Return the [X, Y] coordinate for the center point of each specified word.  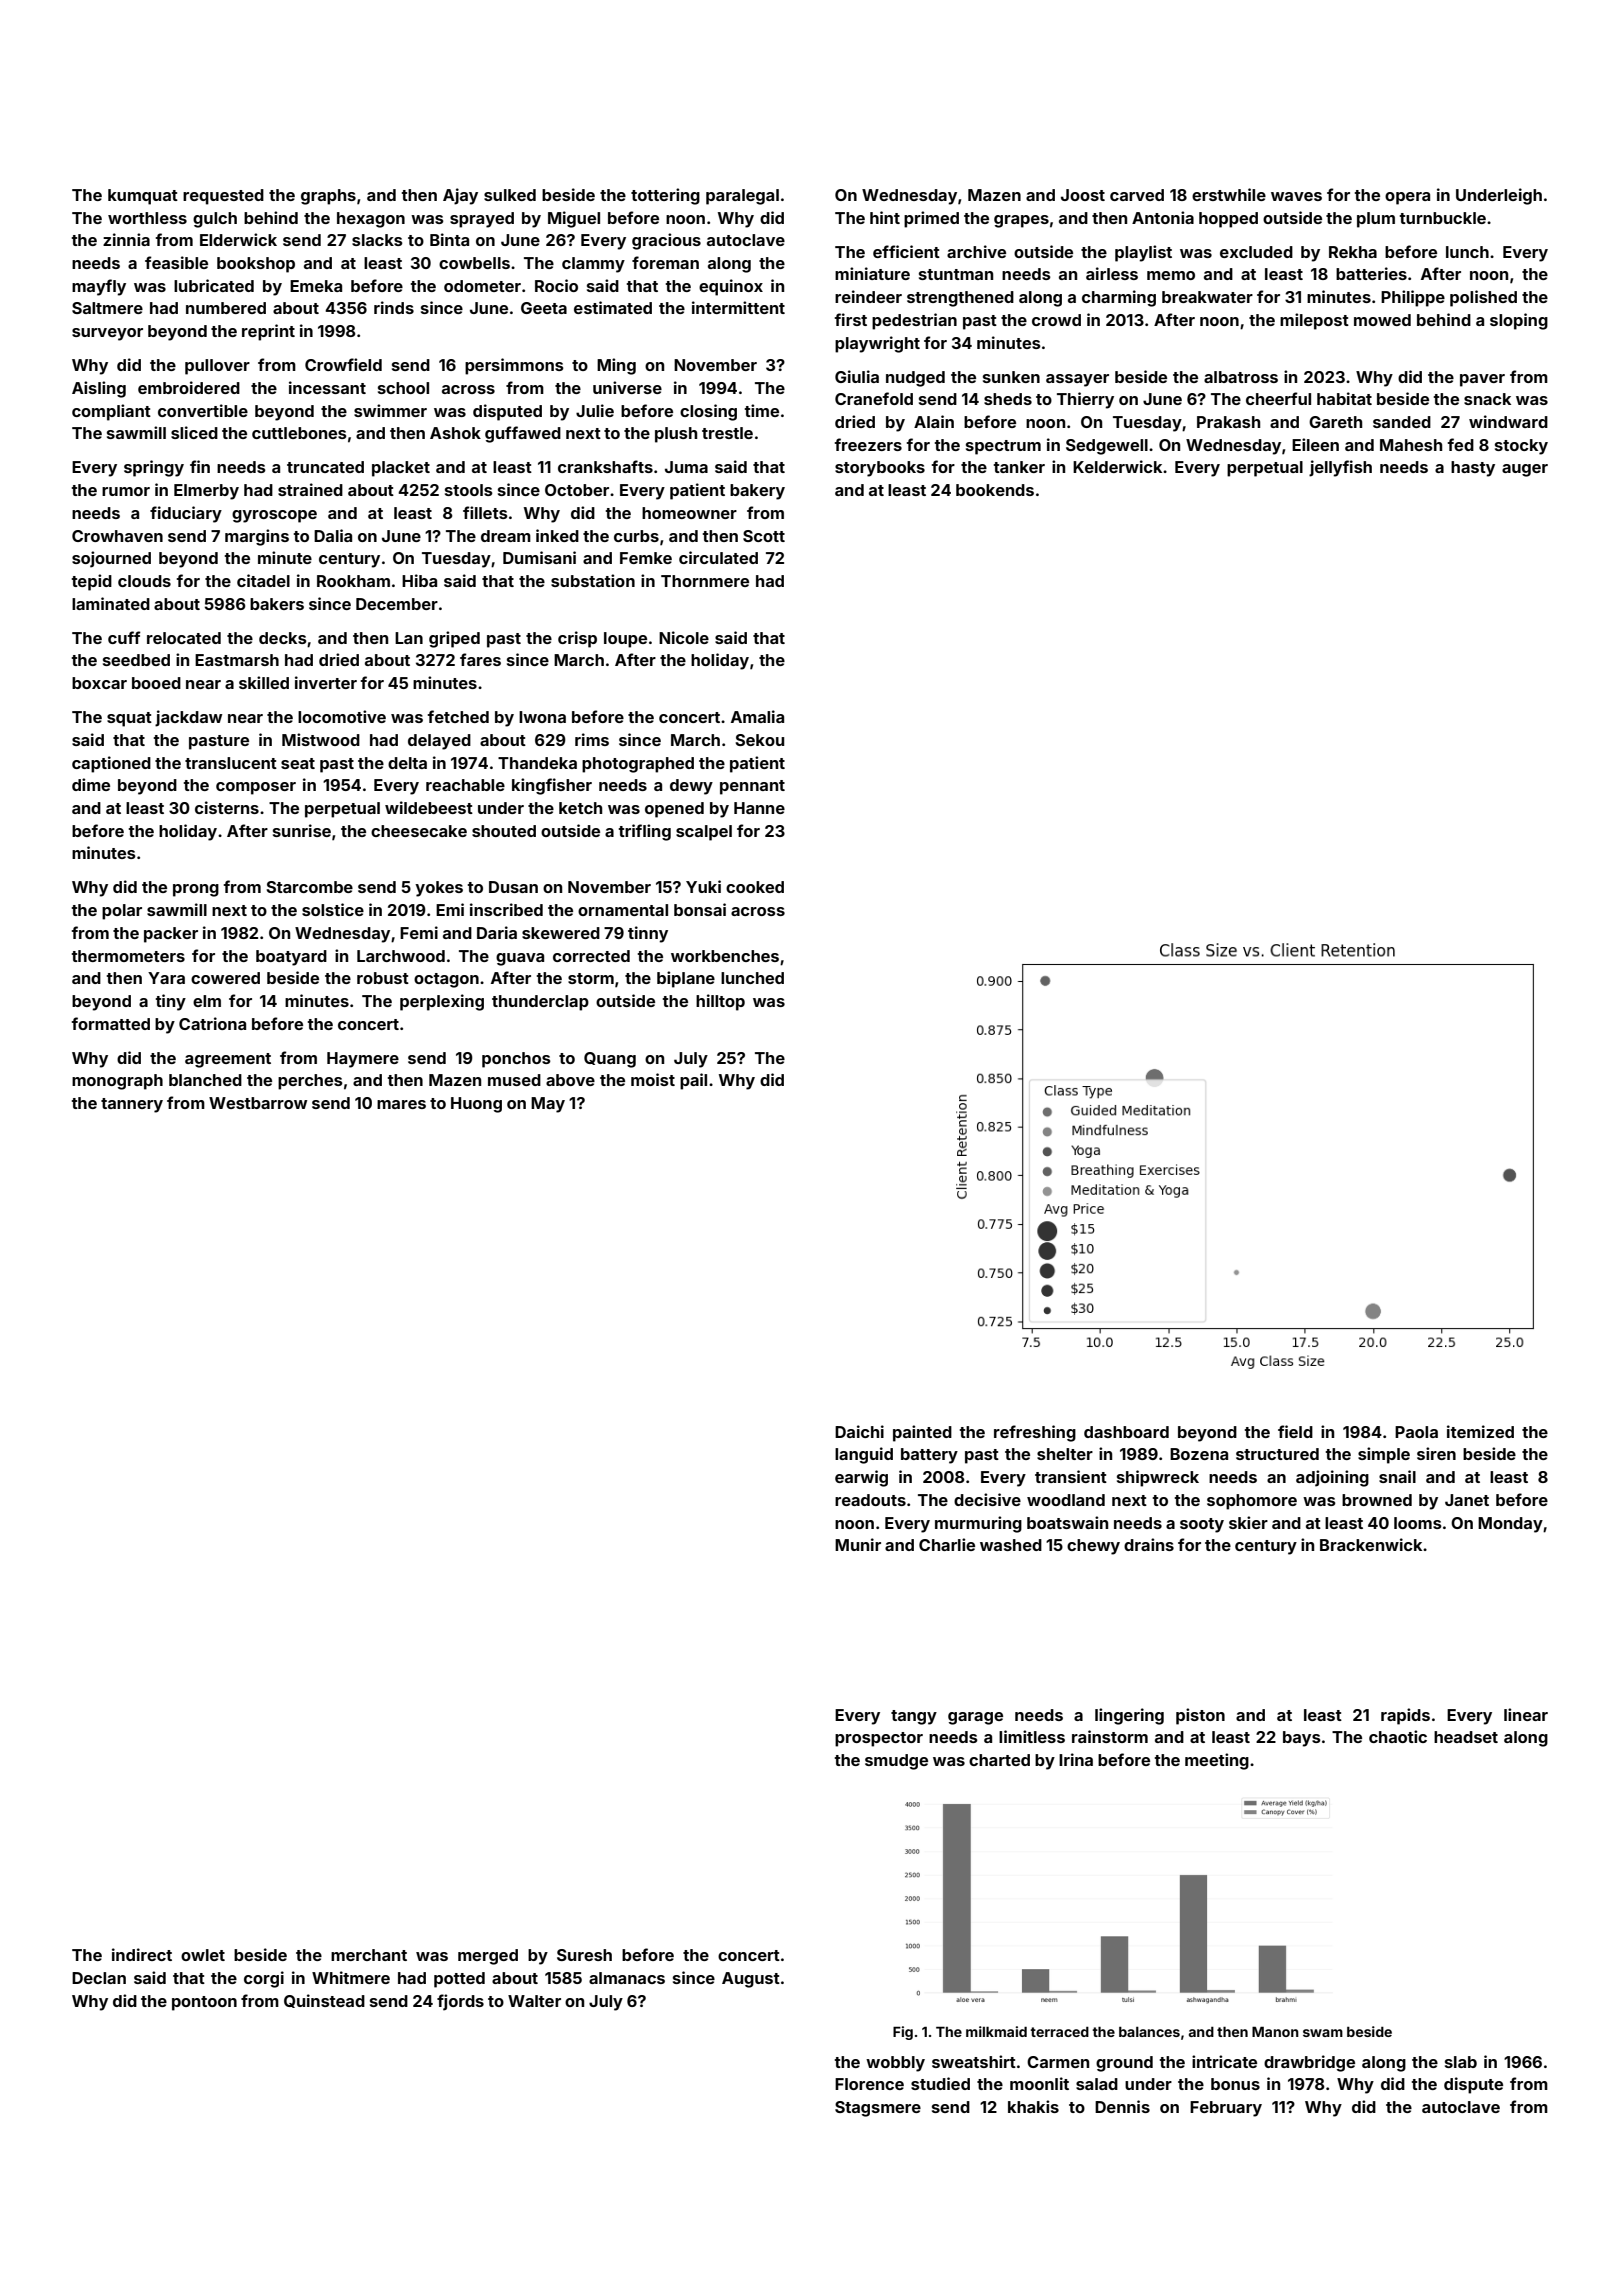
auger [1525, 470]
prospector [879, 1739]
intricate [1224, 2061]
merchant [369, 1955]
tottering [665, 196]
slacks [377, 240]
